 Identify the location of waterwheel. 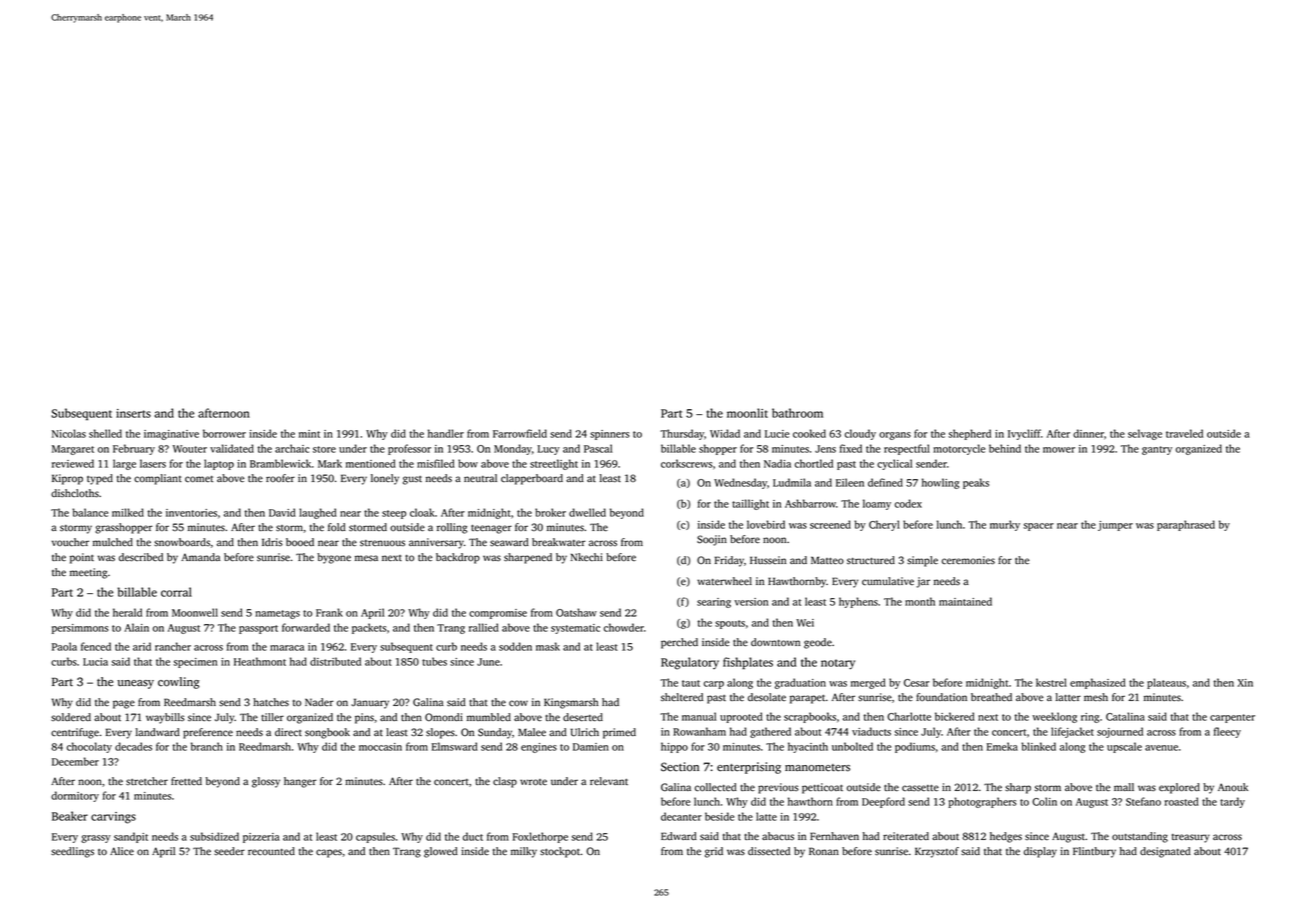
(724, 581).
